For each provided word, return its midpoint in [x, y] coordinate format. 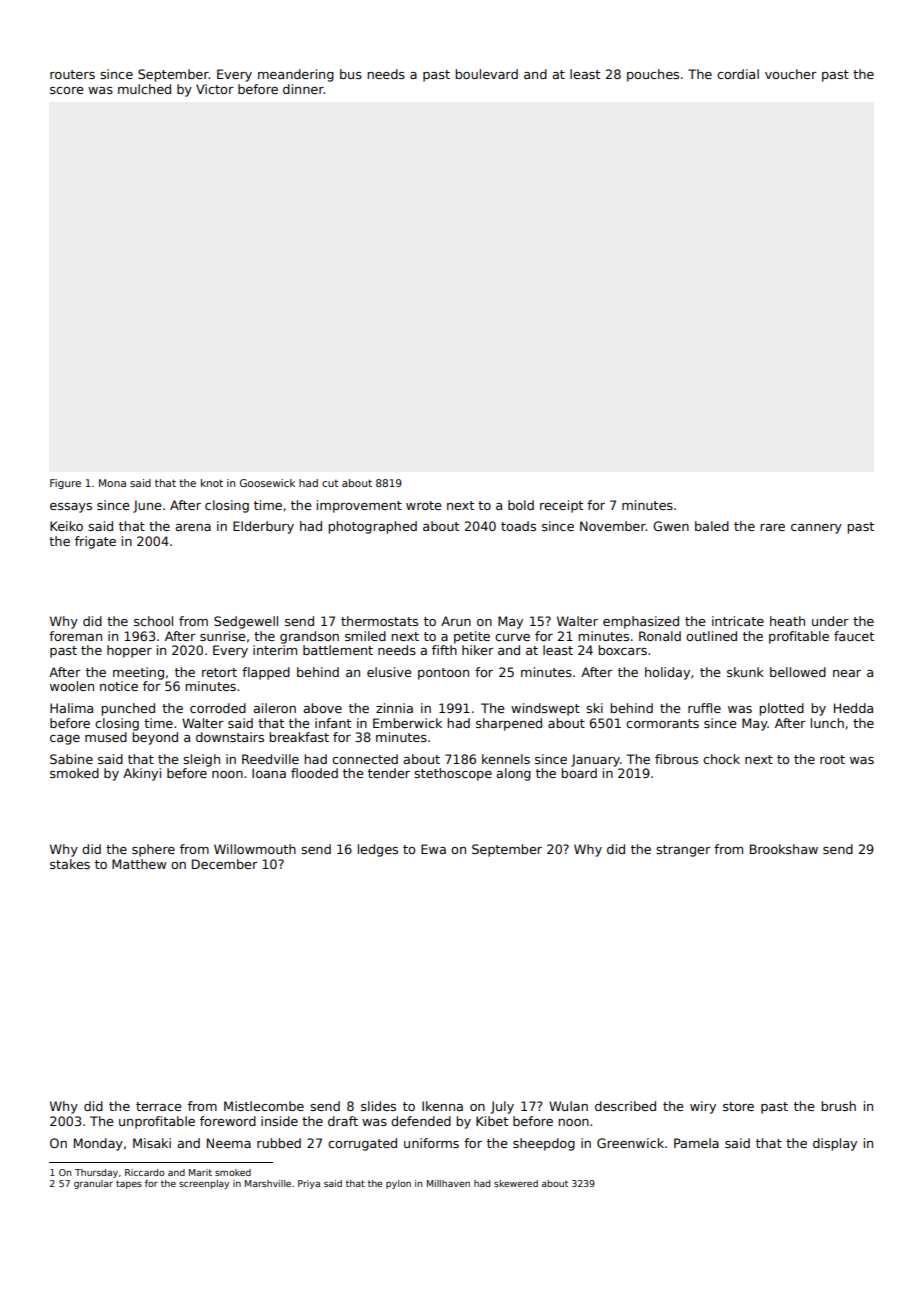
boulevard [486, 74]
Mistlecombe [264, 1106]
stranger [683, 851]
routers [72, 74]
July [502, 1107]
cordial [738, 74]
